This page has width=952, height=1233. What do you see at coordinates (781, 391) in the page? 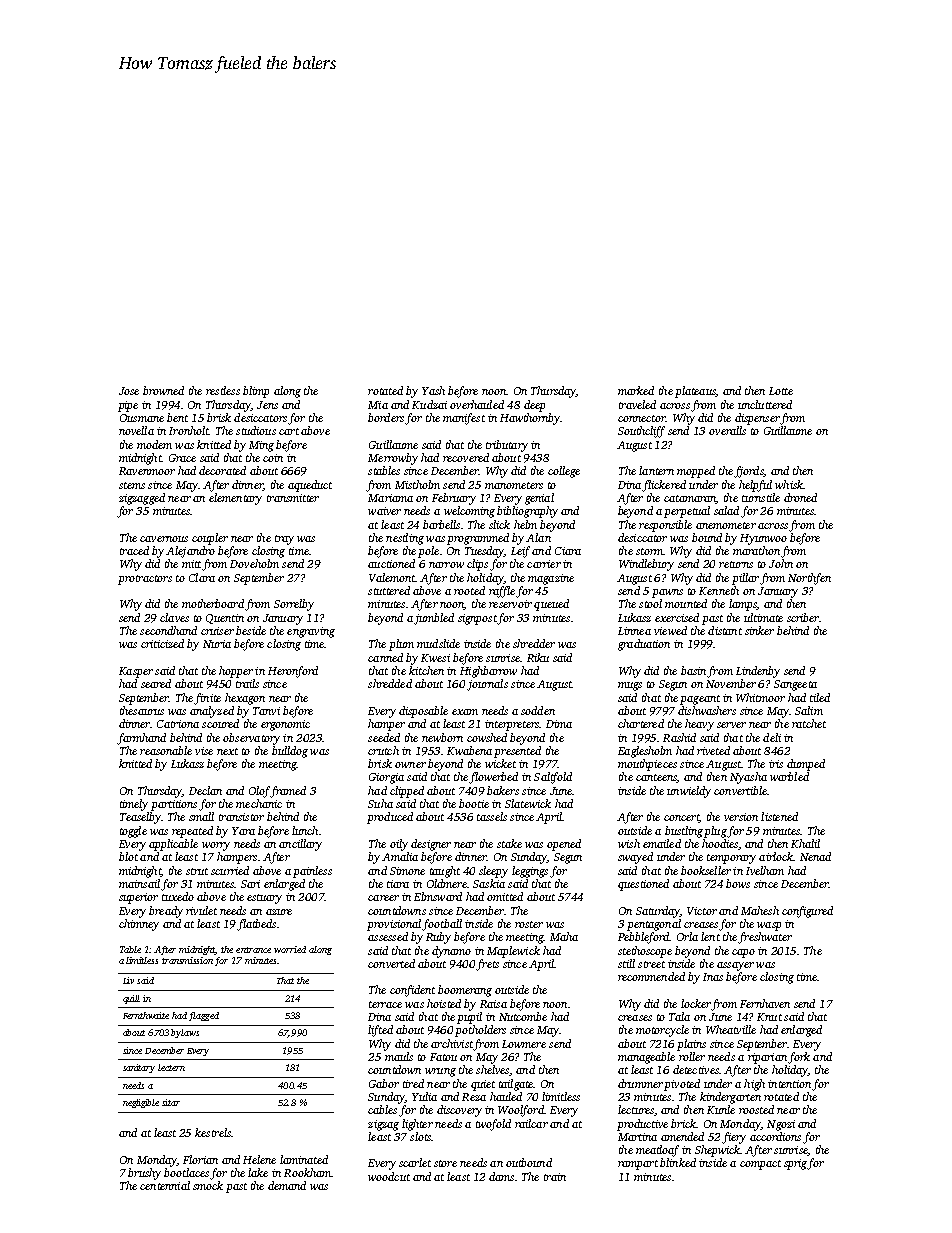
I see `Lotte` at bounding box center [781, 391].
